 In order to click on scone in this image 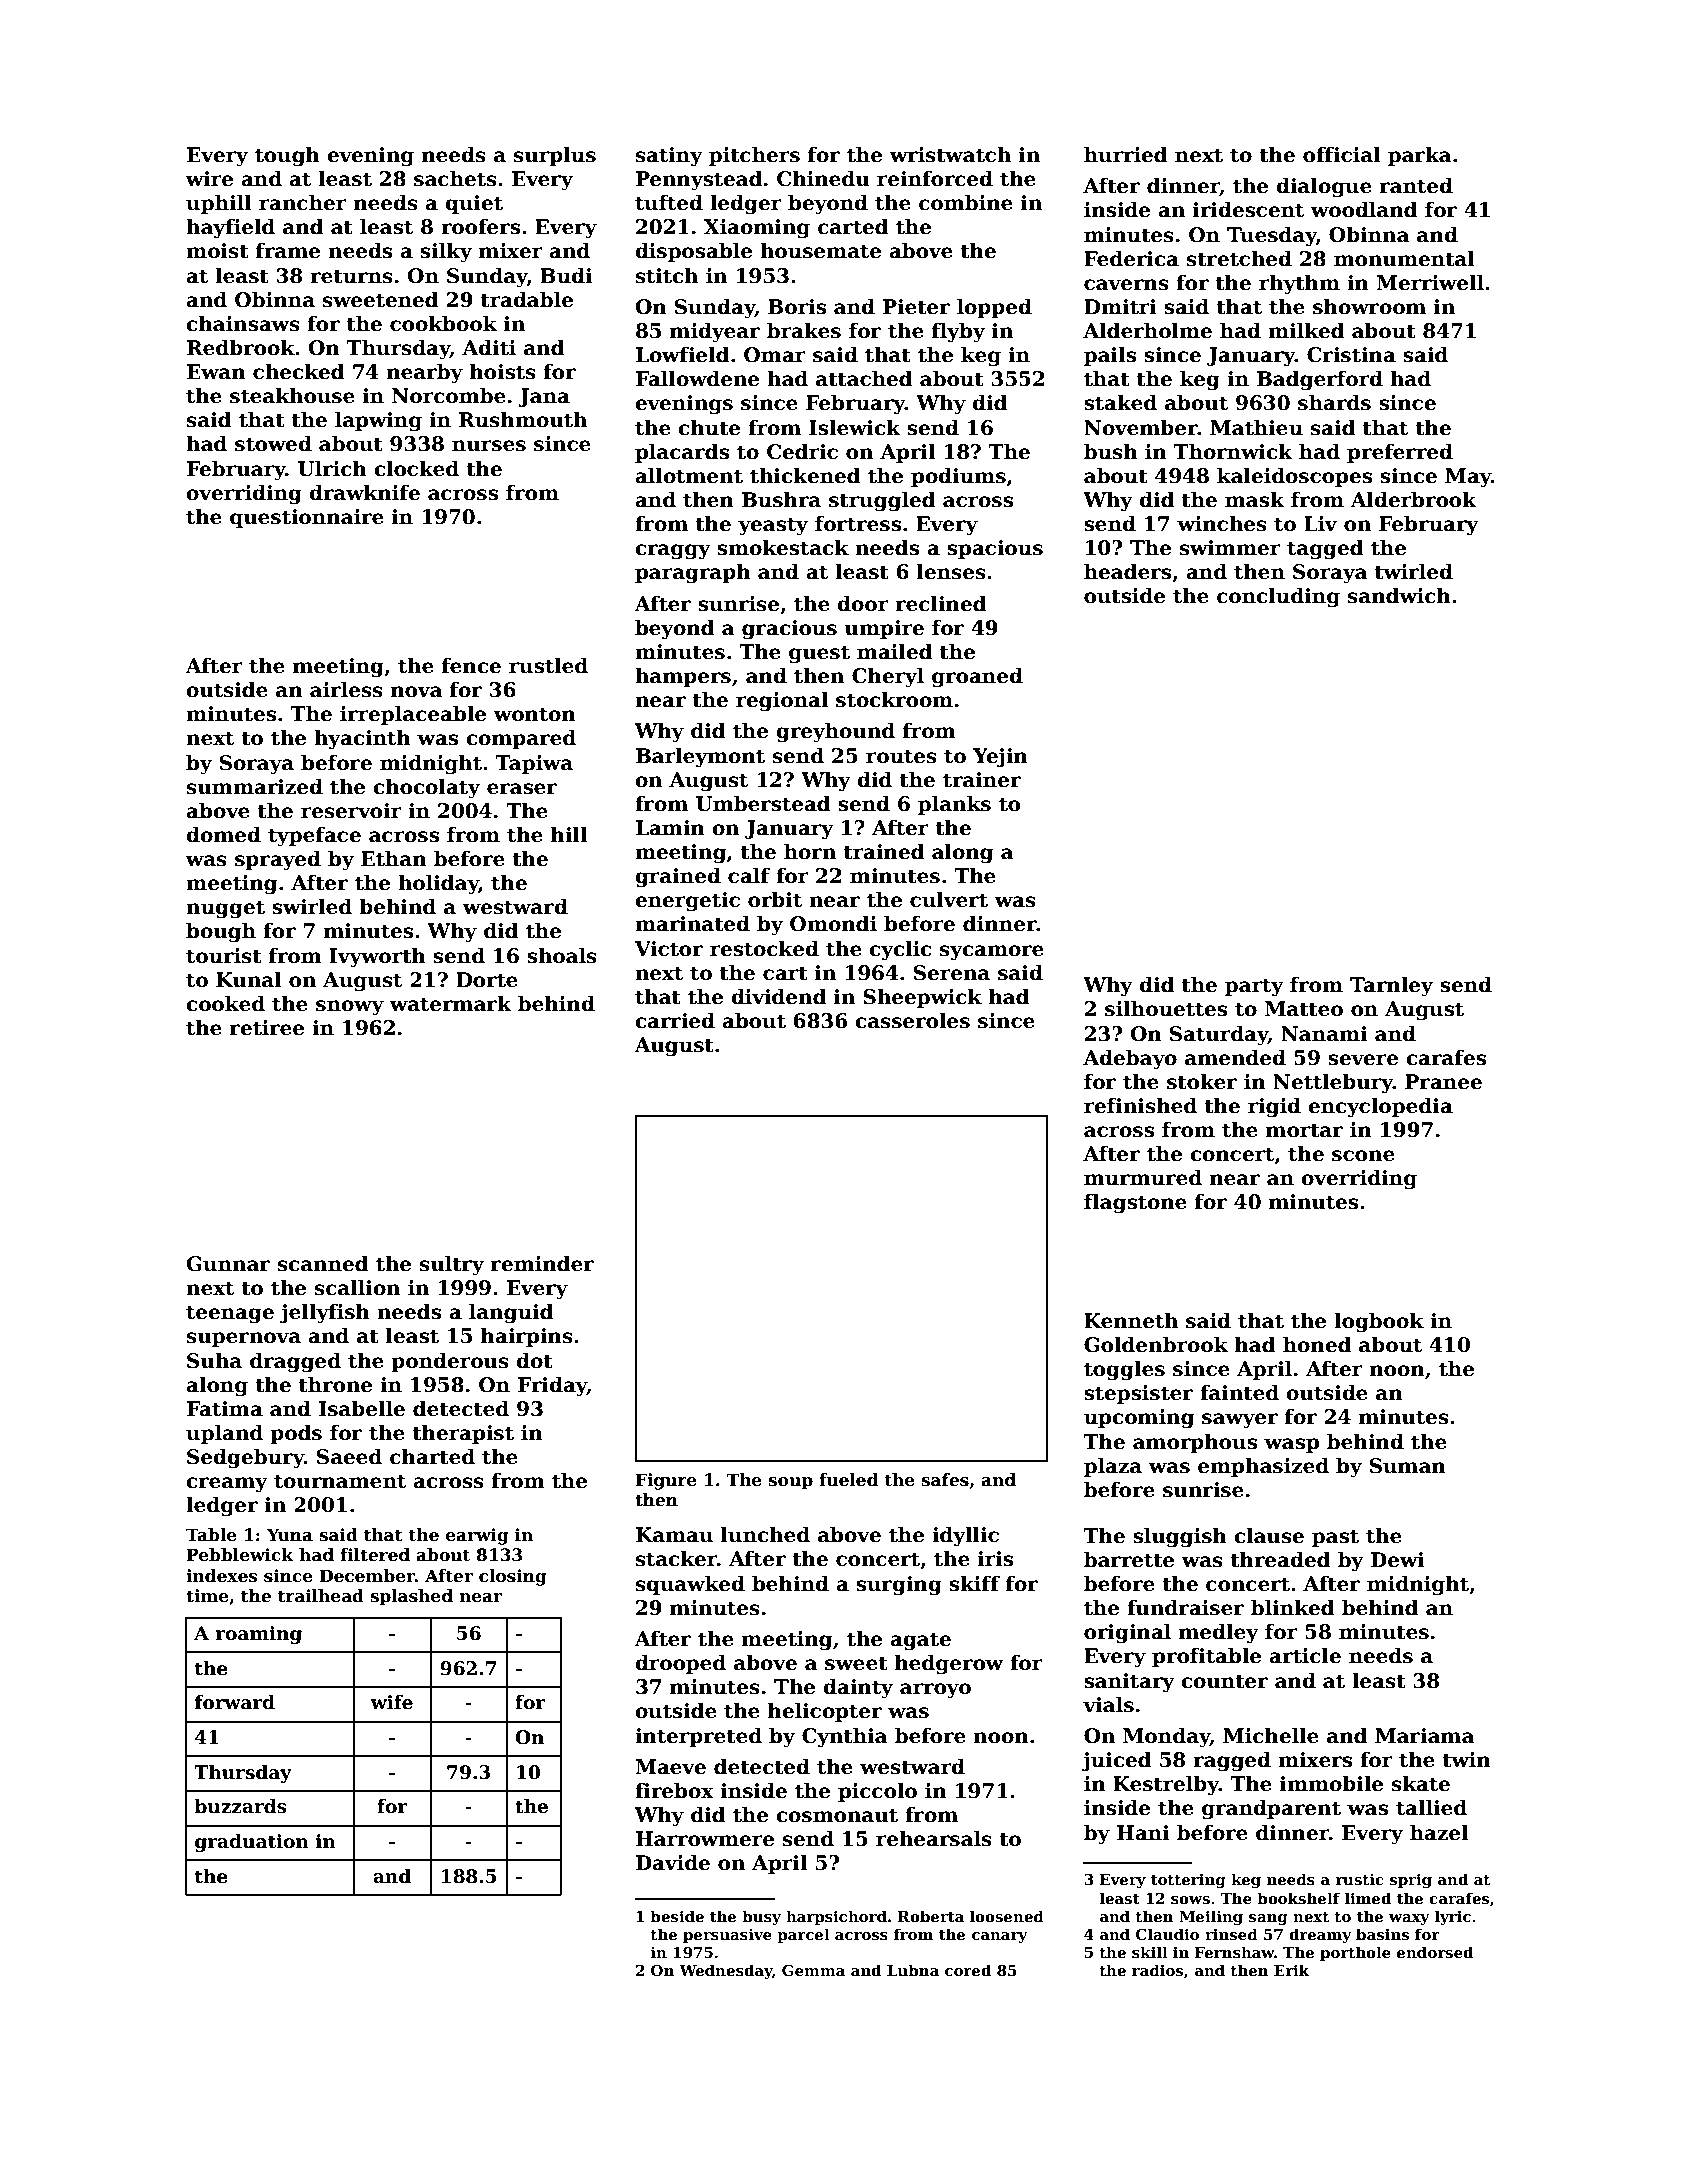, I will do `click(1363, 1156)`.
